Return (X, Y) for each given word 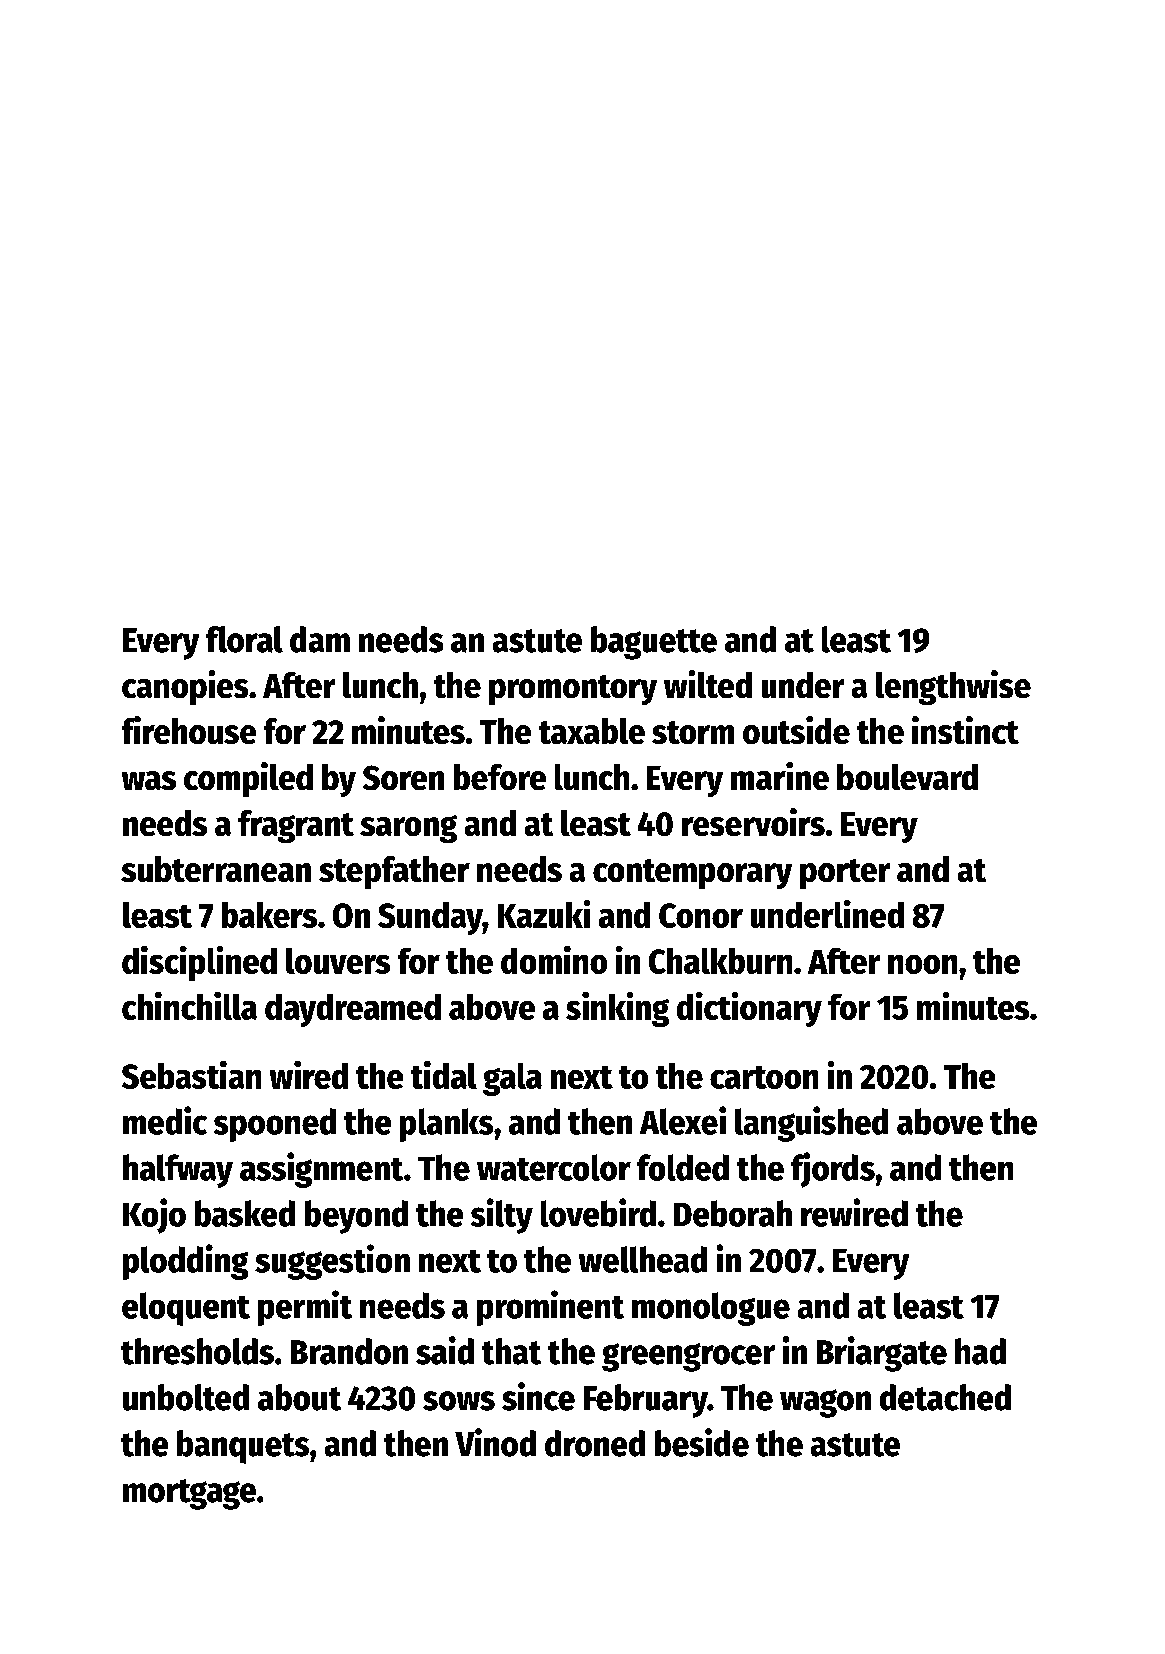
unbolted (186, 1397)
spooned (275, 1125)
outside (796, 730)
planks (446, 1125)
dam (320, 639)
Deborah (733, 1213)
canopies (185, 687)
